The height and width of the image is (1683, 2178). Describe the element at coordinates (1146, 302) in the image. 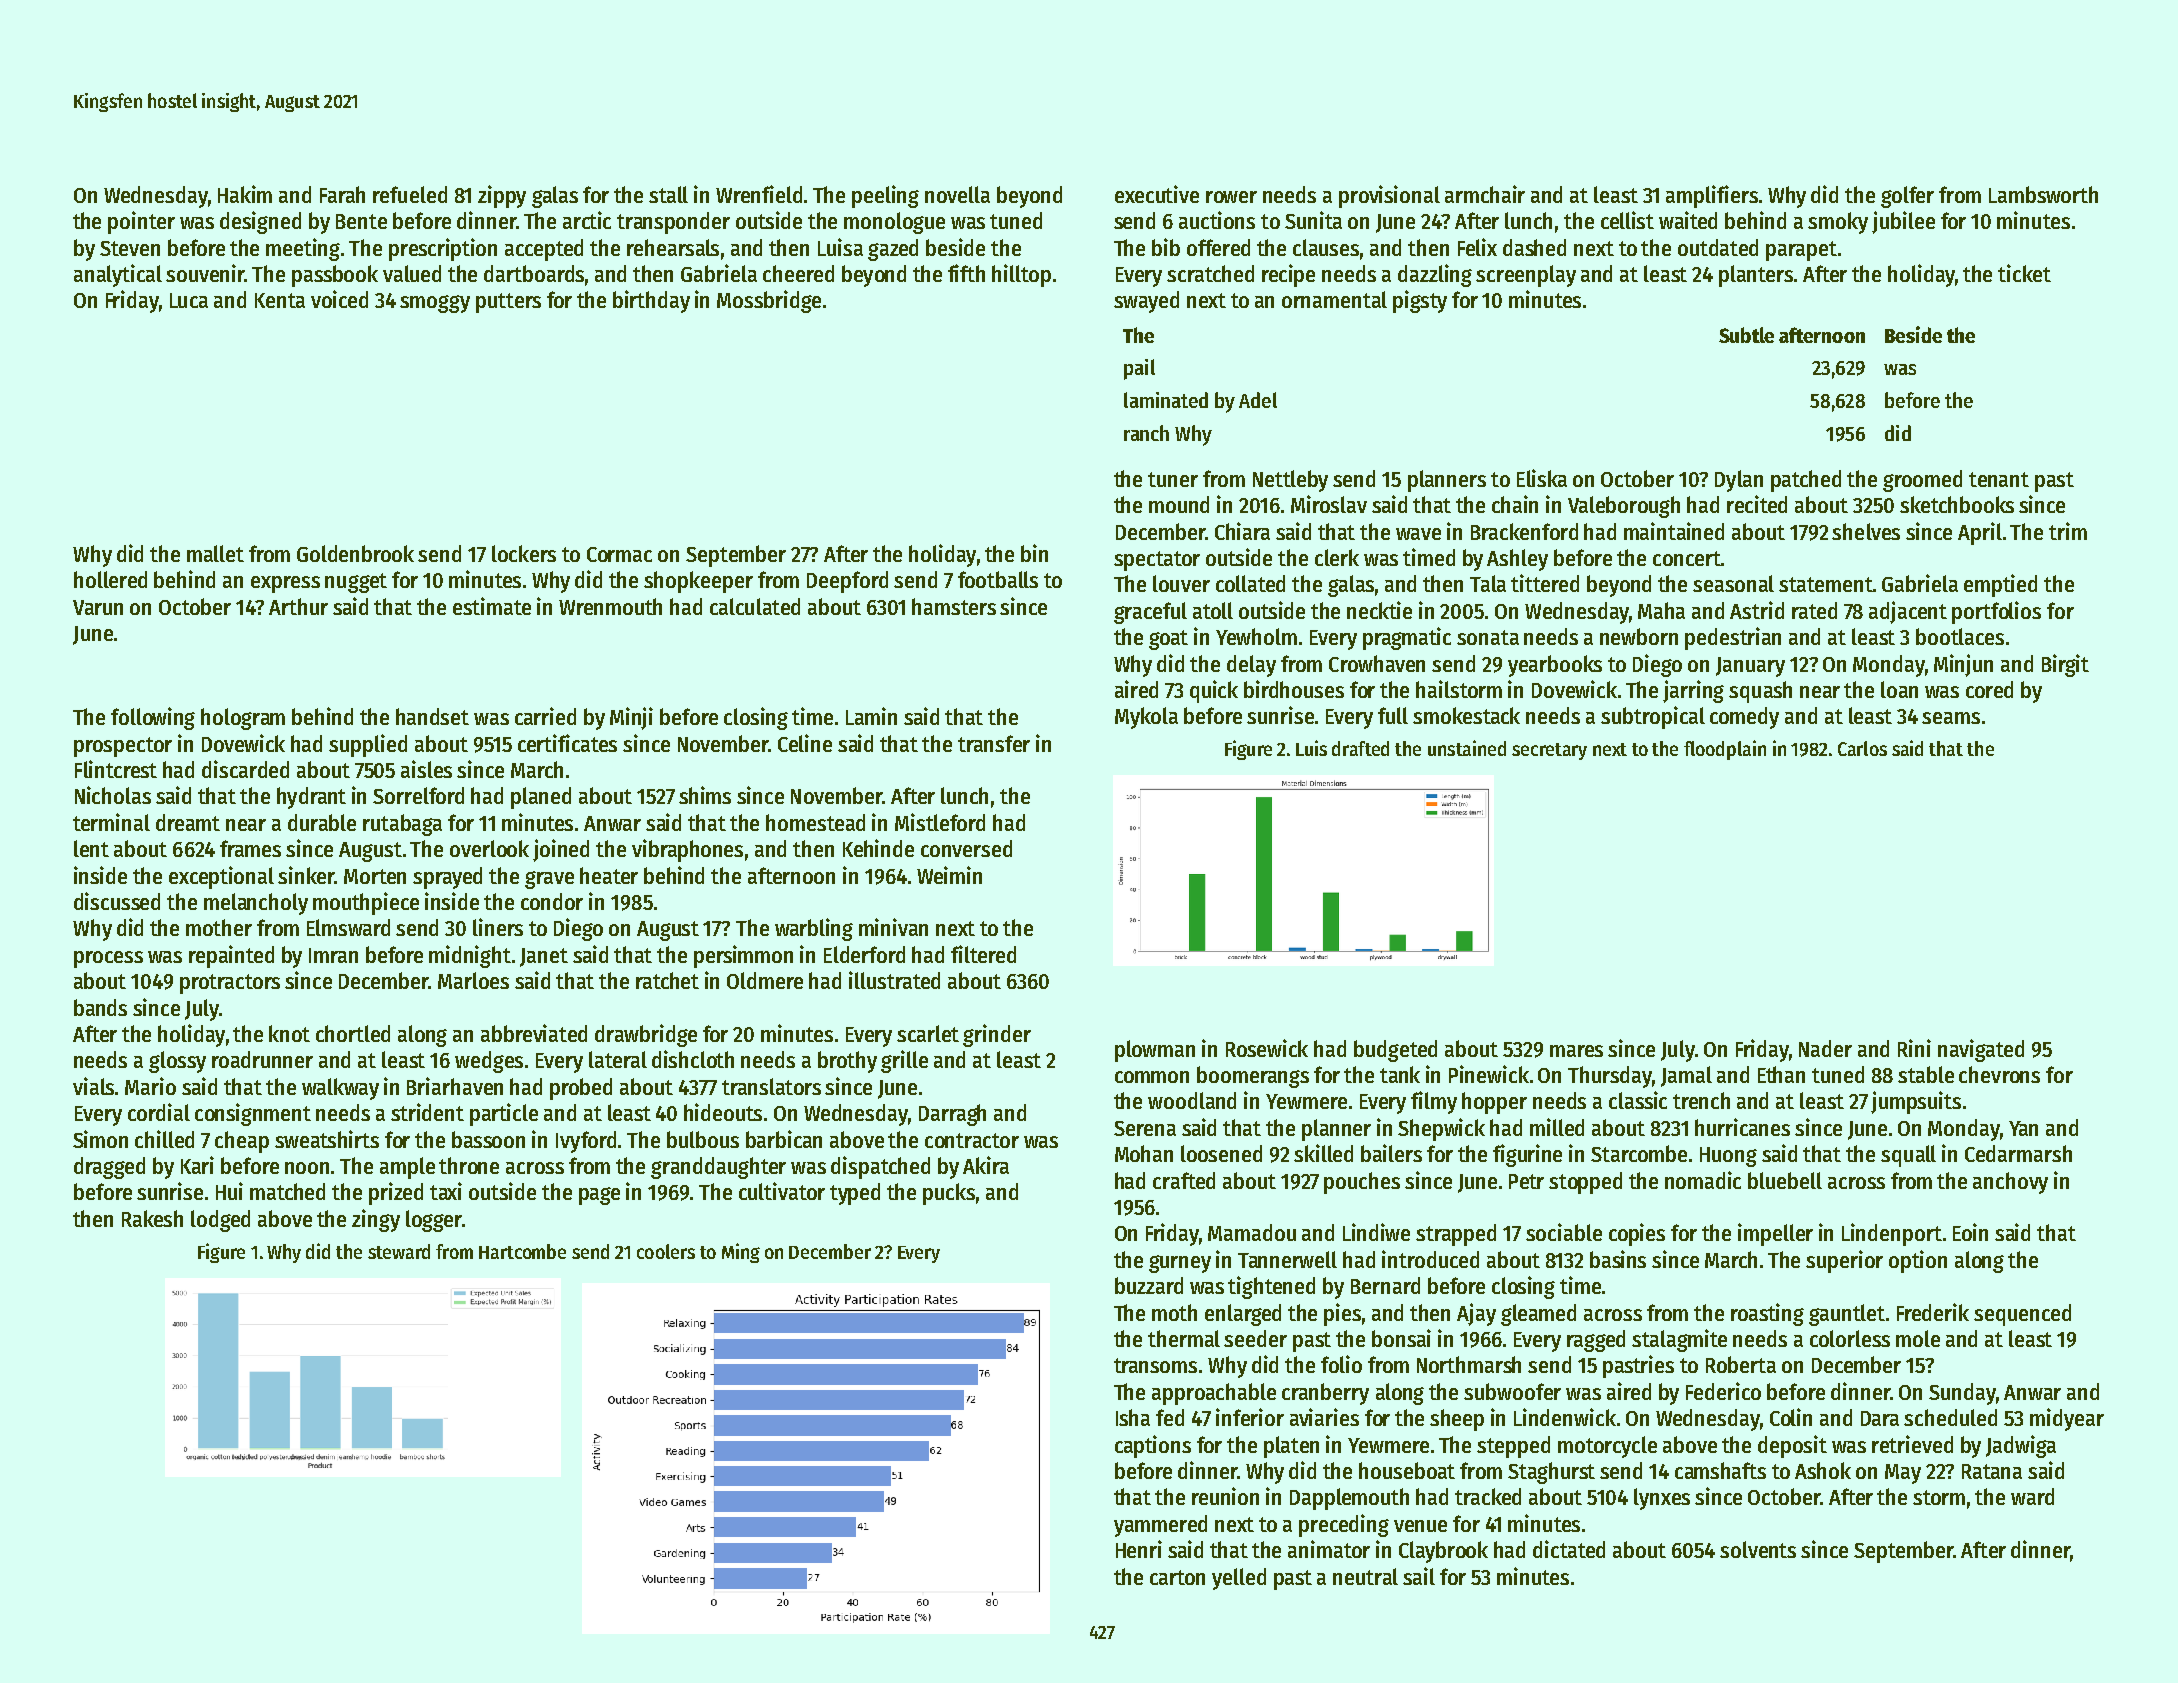

I see `swayed` at that location.
